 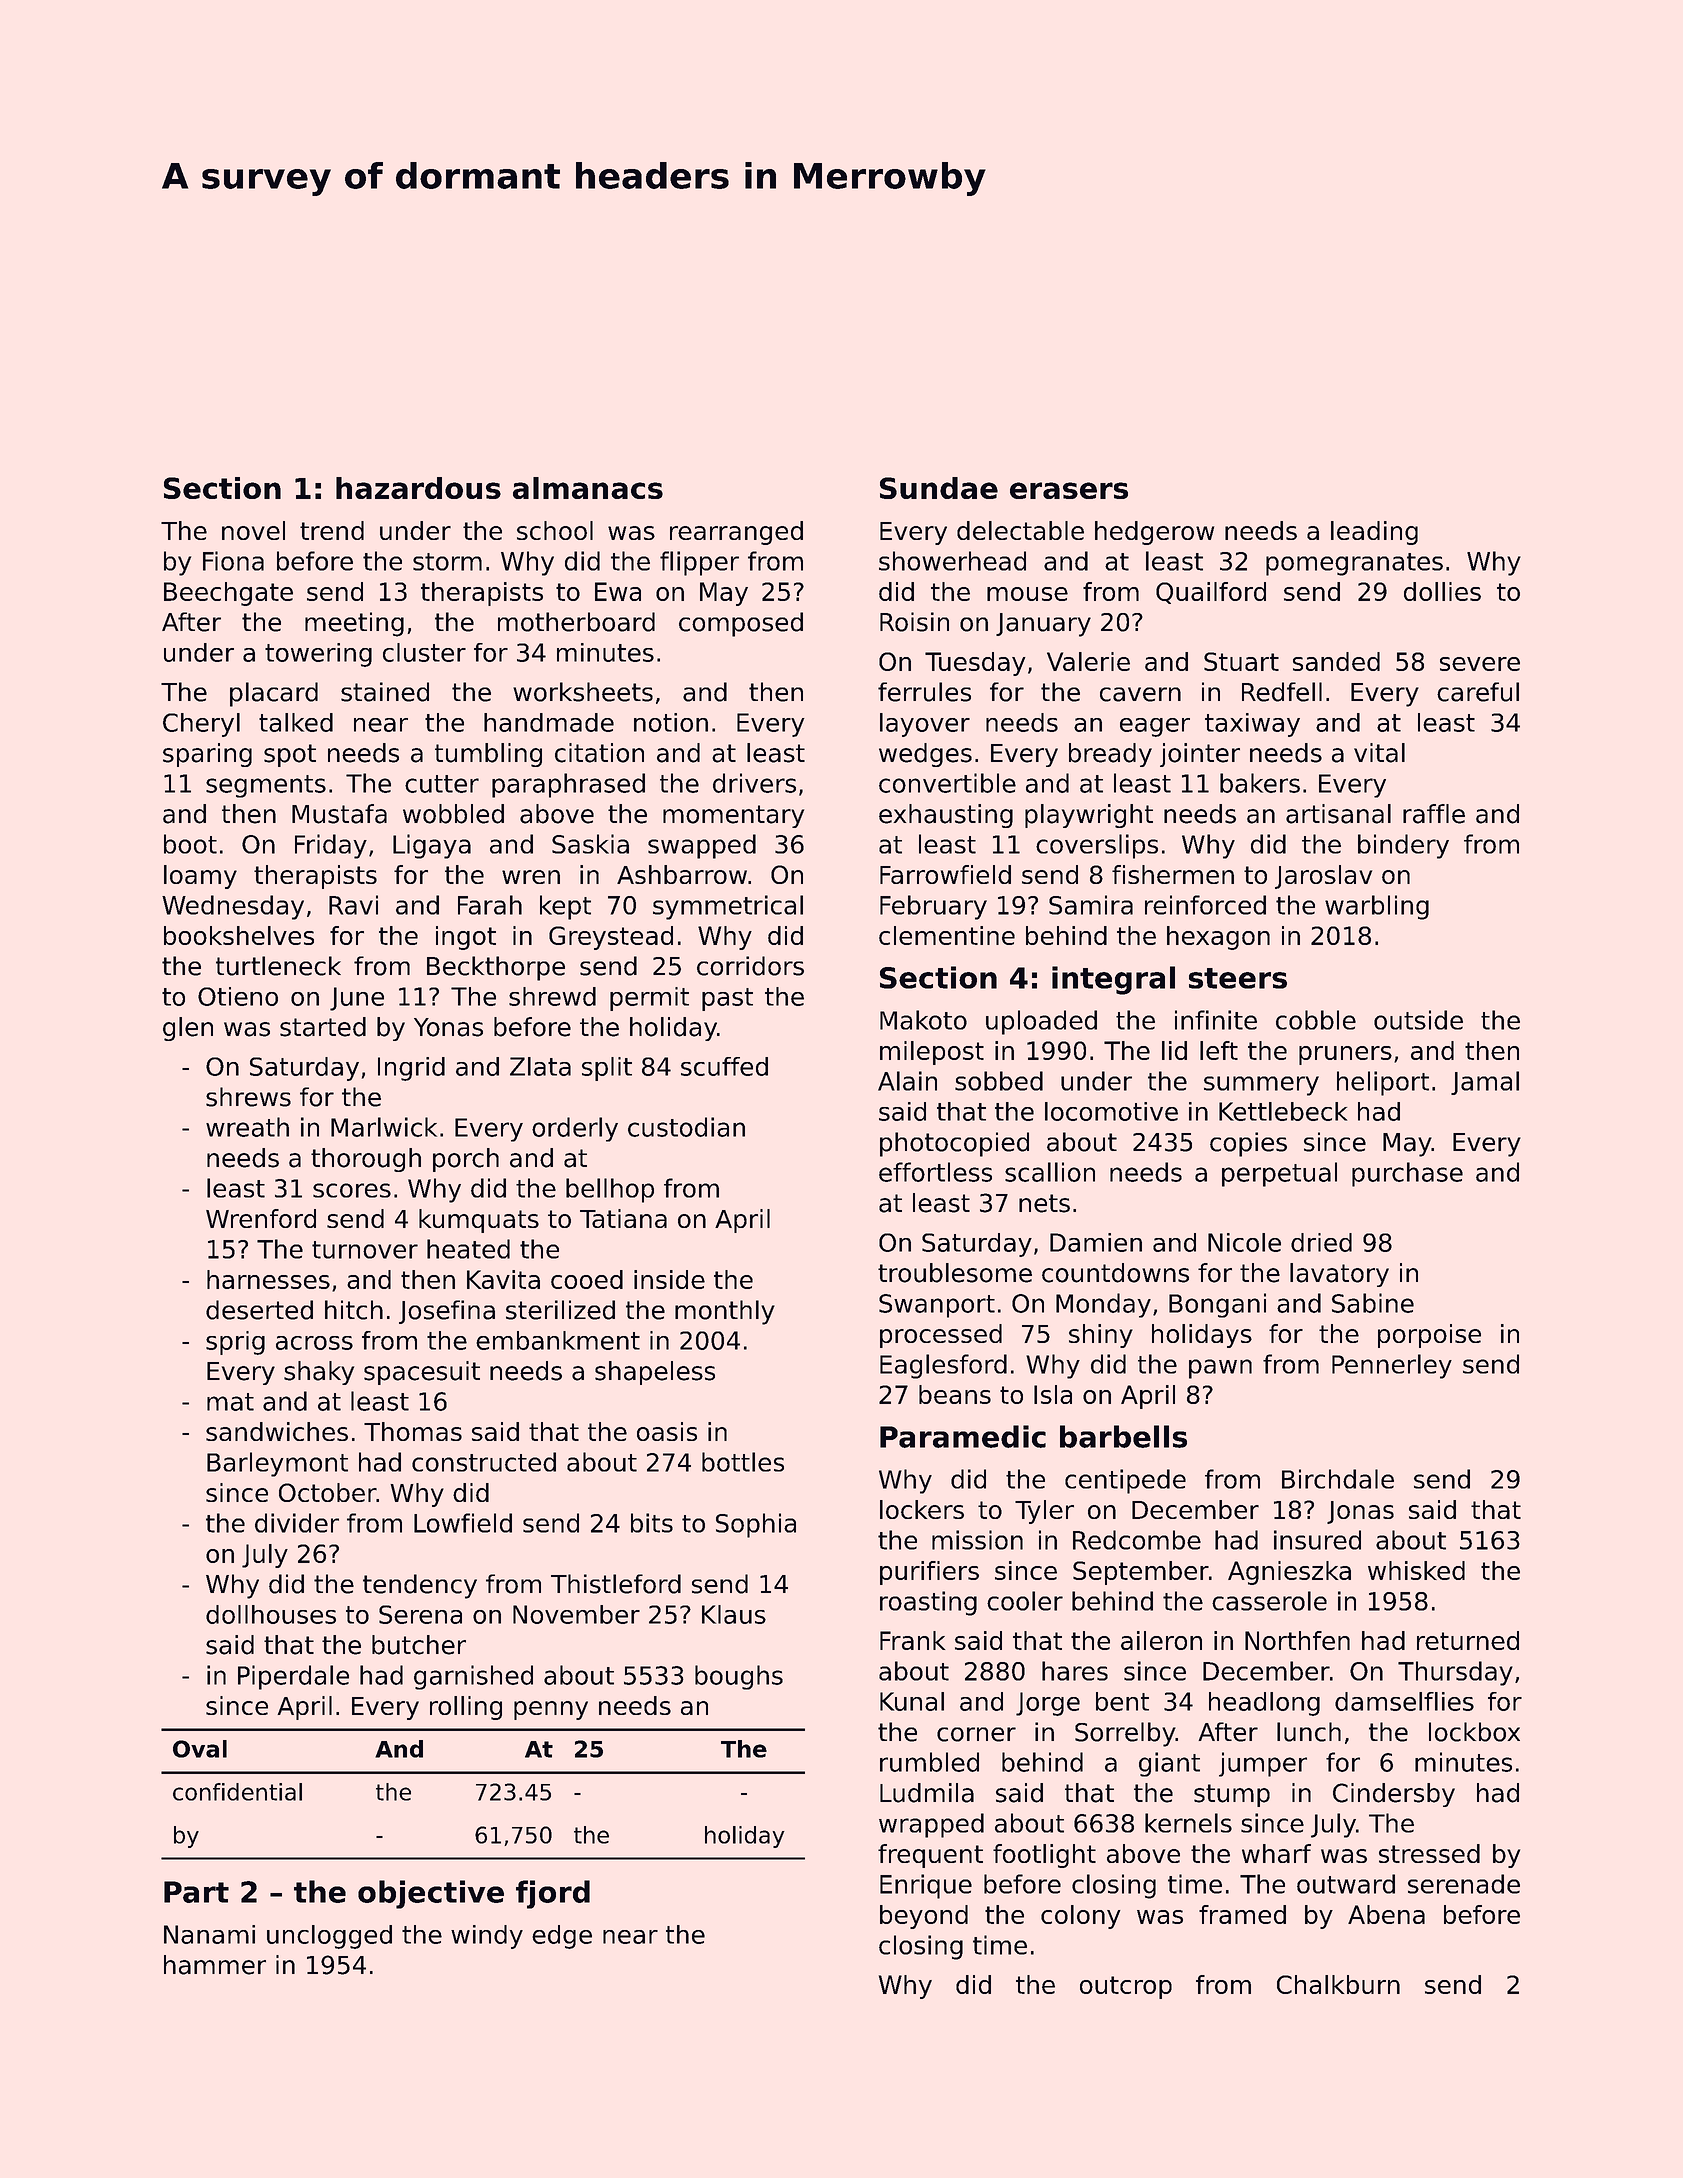 What do you see at coordinates (1252, 725) in the page?
I see `taxiway` at bounding box center [1252, 725].
